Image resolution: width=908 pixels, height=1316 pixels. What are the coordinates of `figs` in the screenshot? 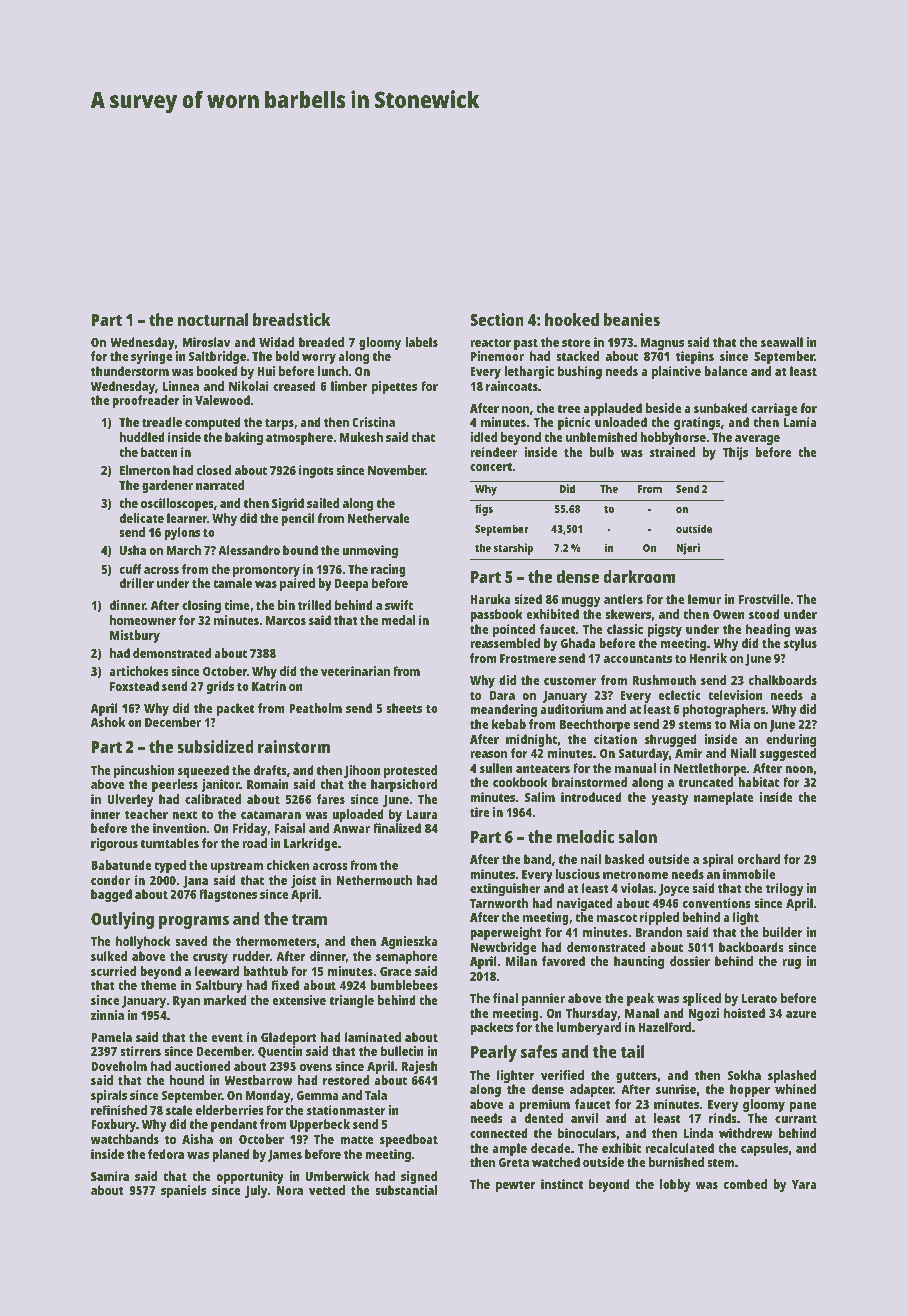 It's located at (484, 510).
